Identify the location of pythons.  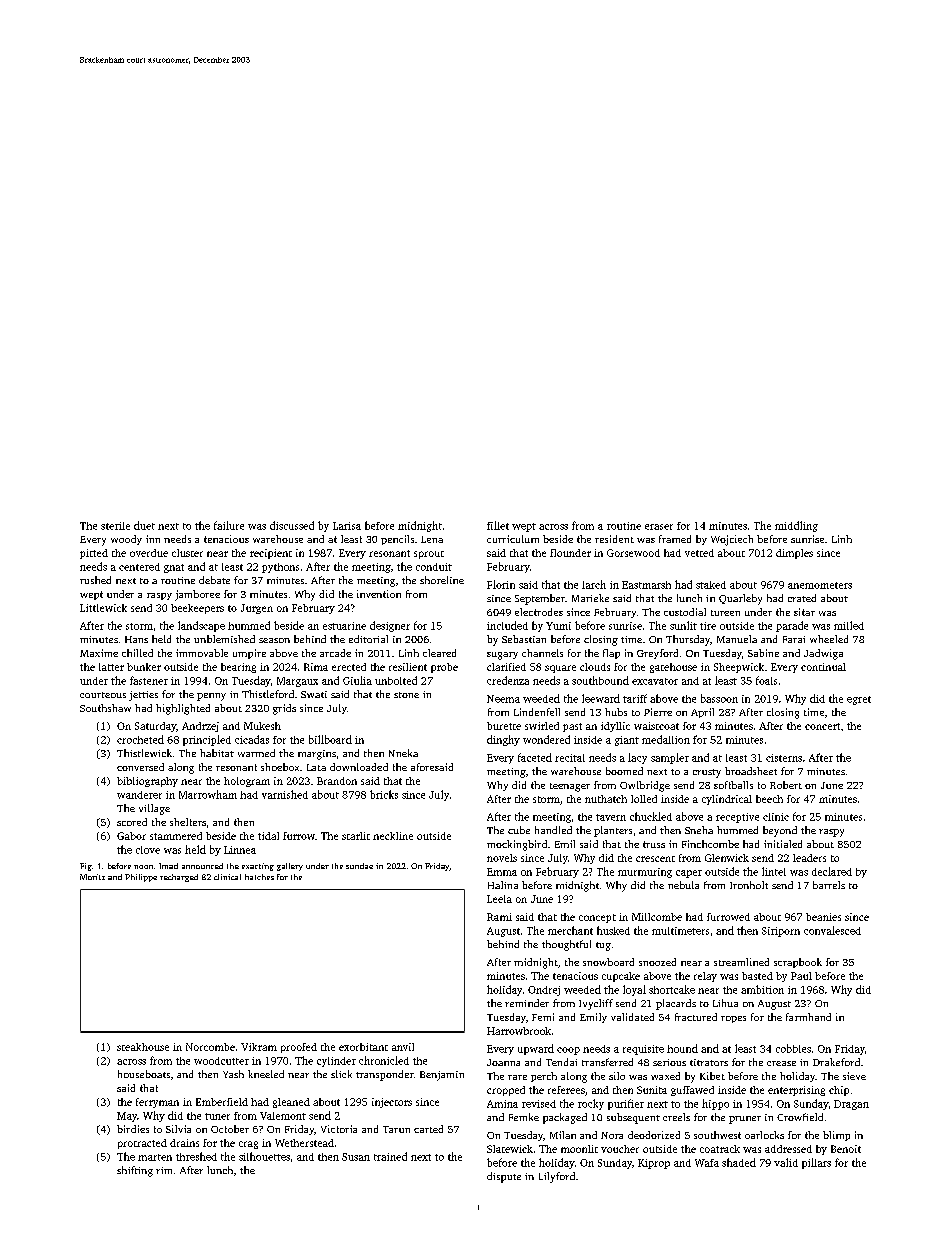
(280, 568).
